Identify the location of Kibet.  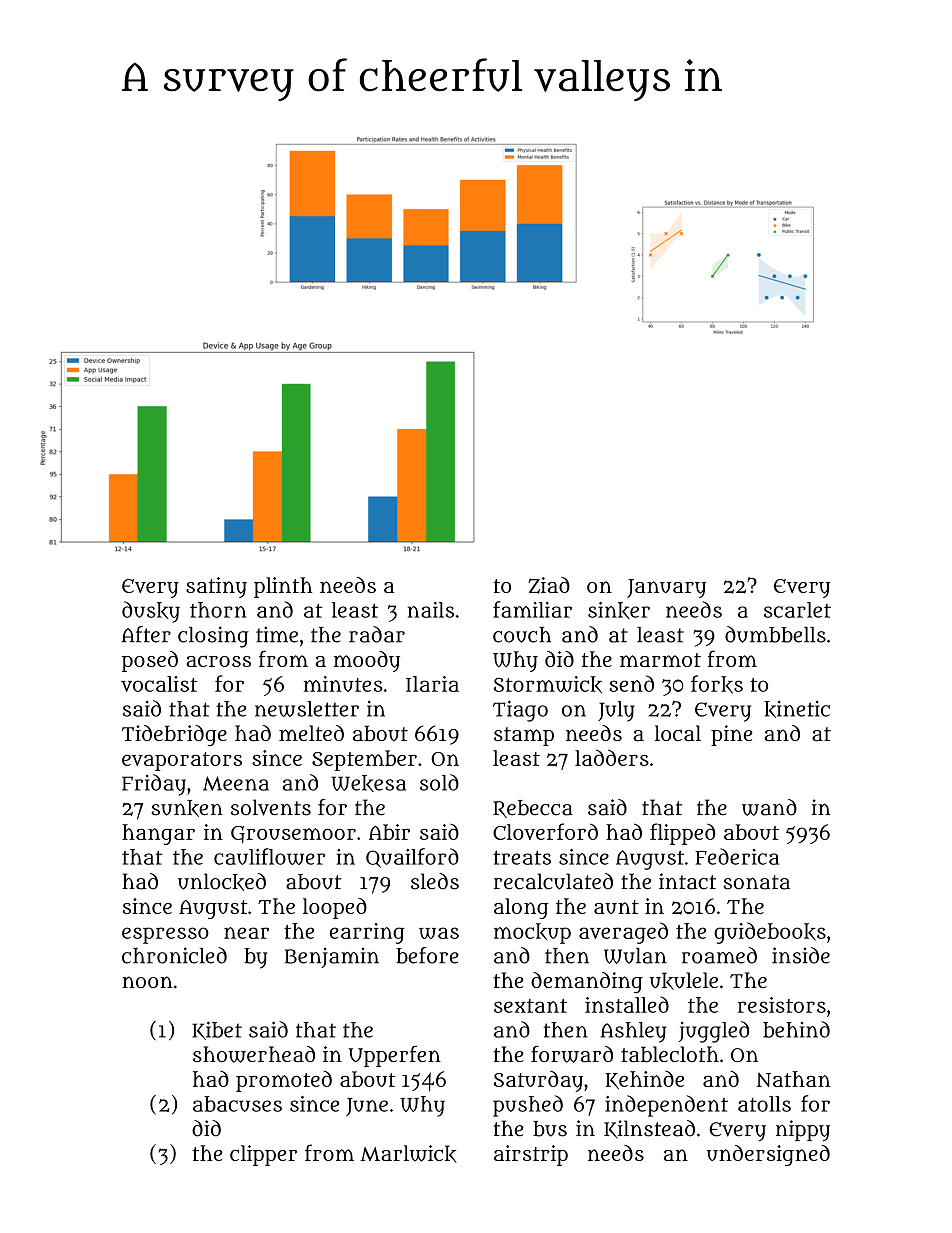
(217, 1030).
